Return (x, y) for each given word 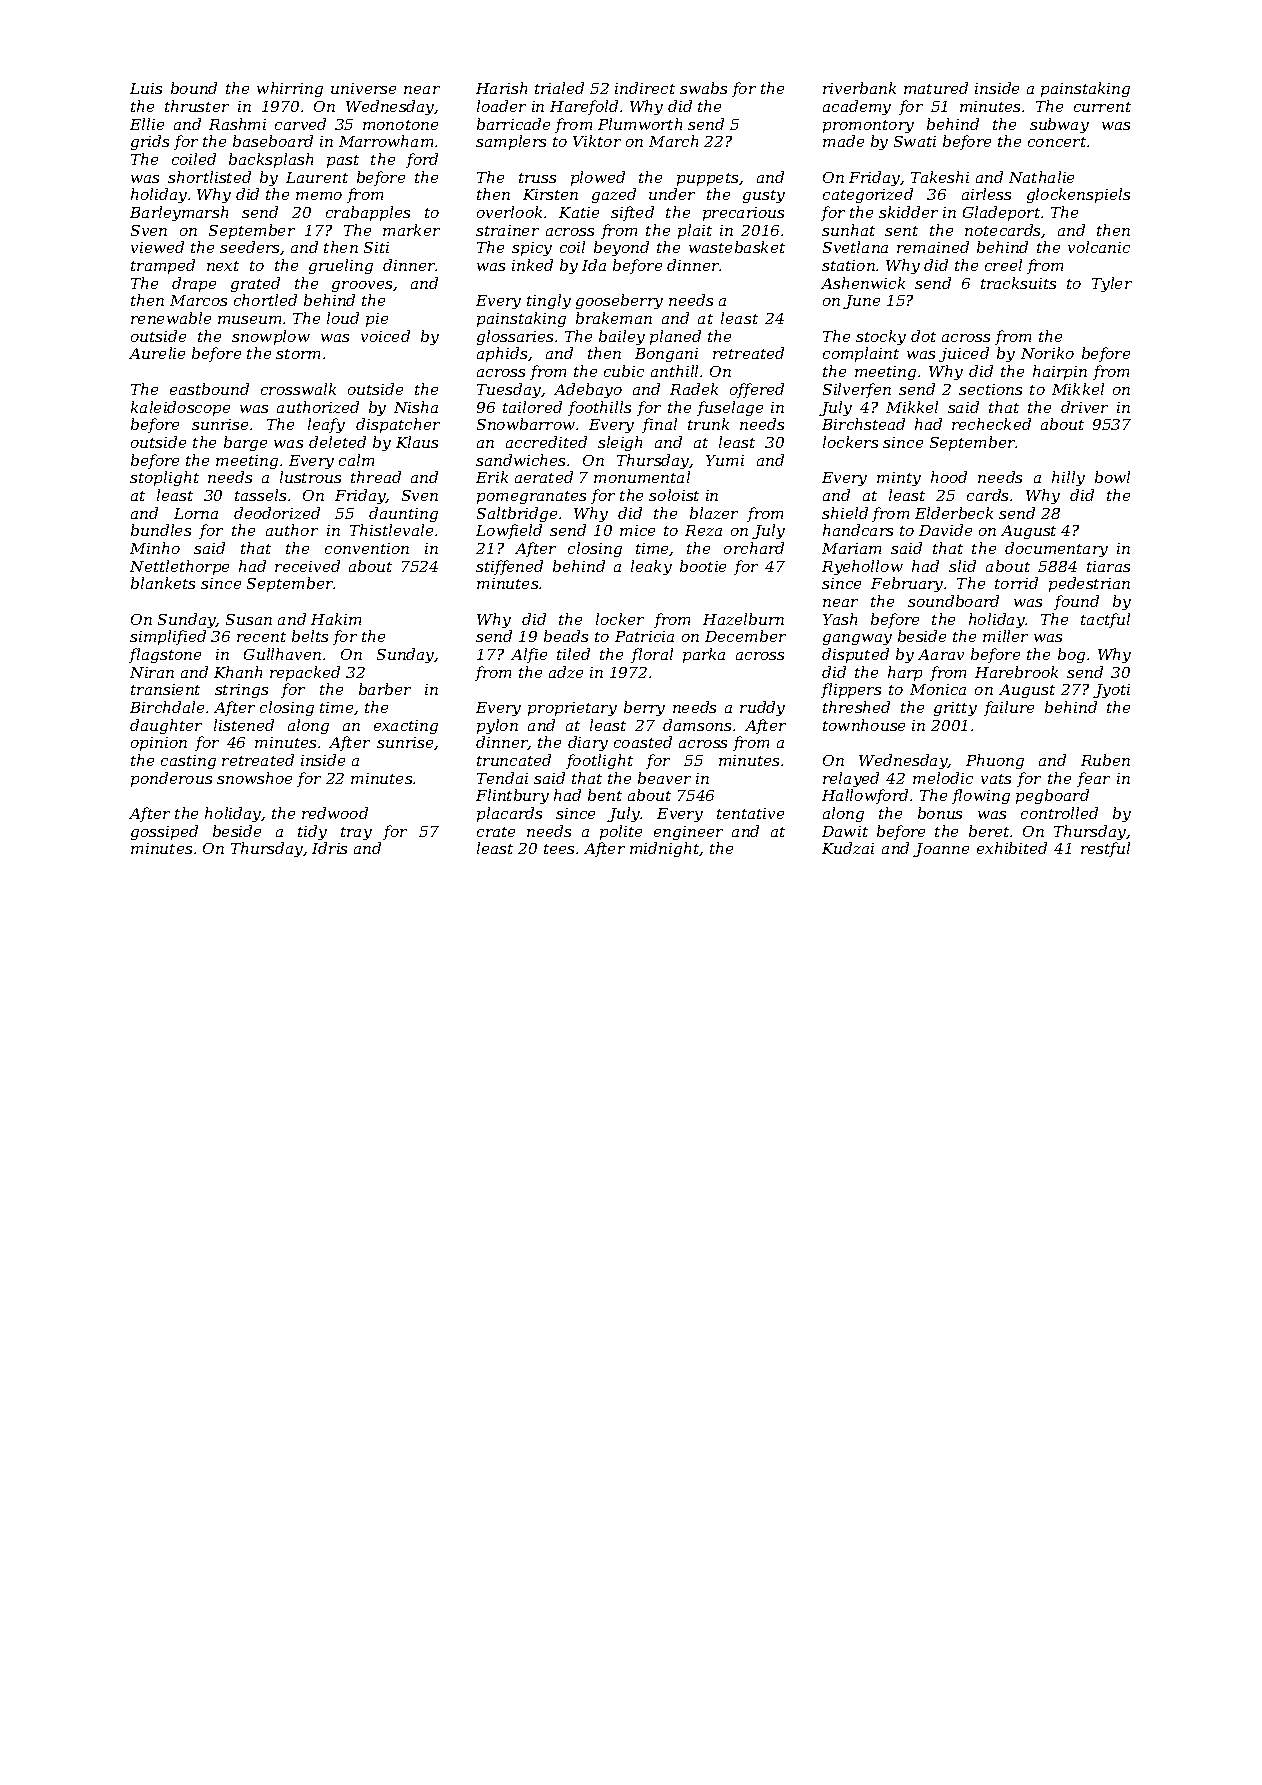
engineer (688, 833)
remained (933, 247)
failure (1009, 708)
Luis (146, 88)
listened (244, 725)
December (745, 636)
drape (194, 284)
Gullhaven (282, 654)
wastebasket (737, 247)
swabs (703, 88)
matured (936, 88)
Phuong (995, 761)
